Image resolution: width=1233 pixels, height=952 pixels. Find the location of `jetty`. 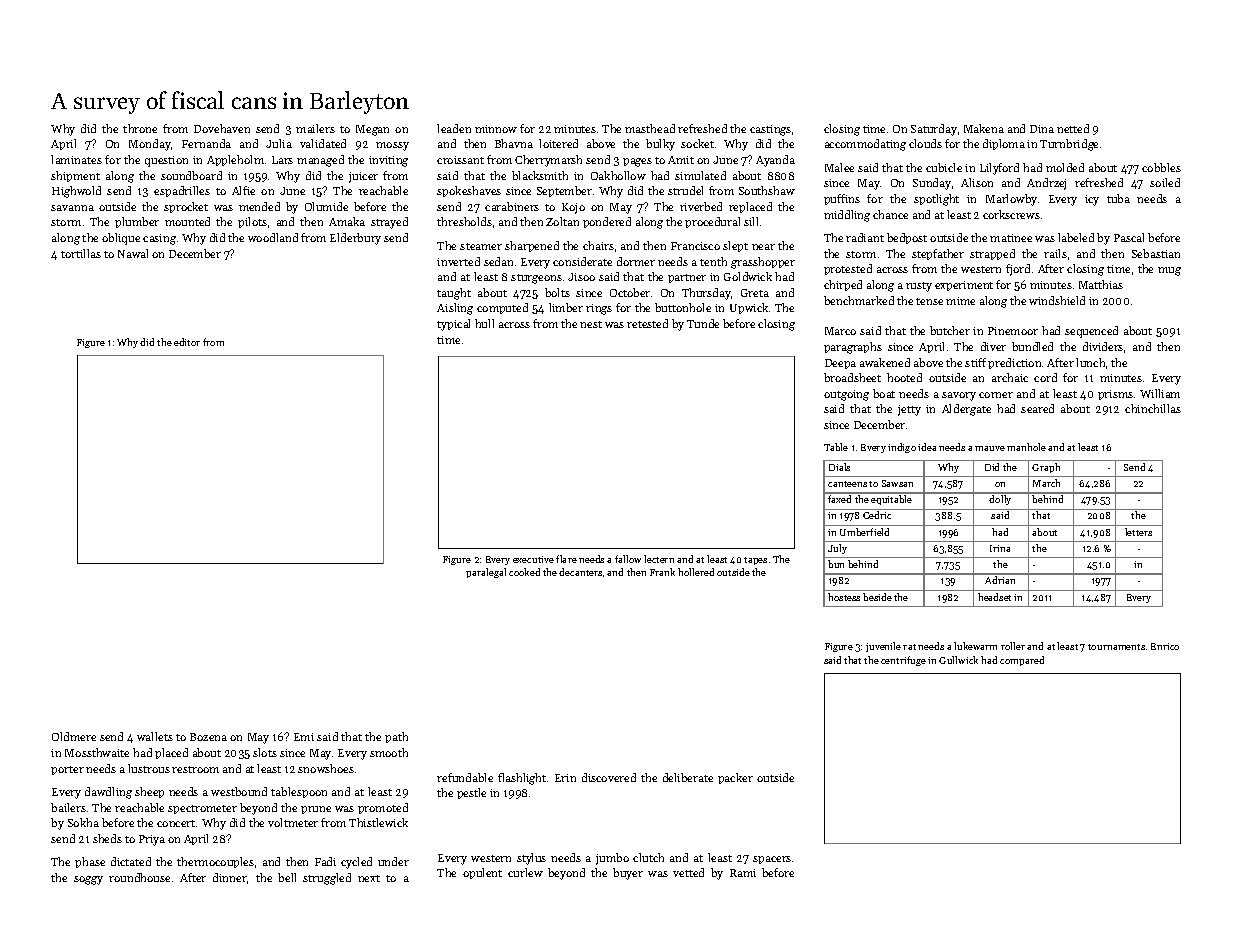

jetty is located at coordinates (909, 410).
